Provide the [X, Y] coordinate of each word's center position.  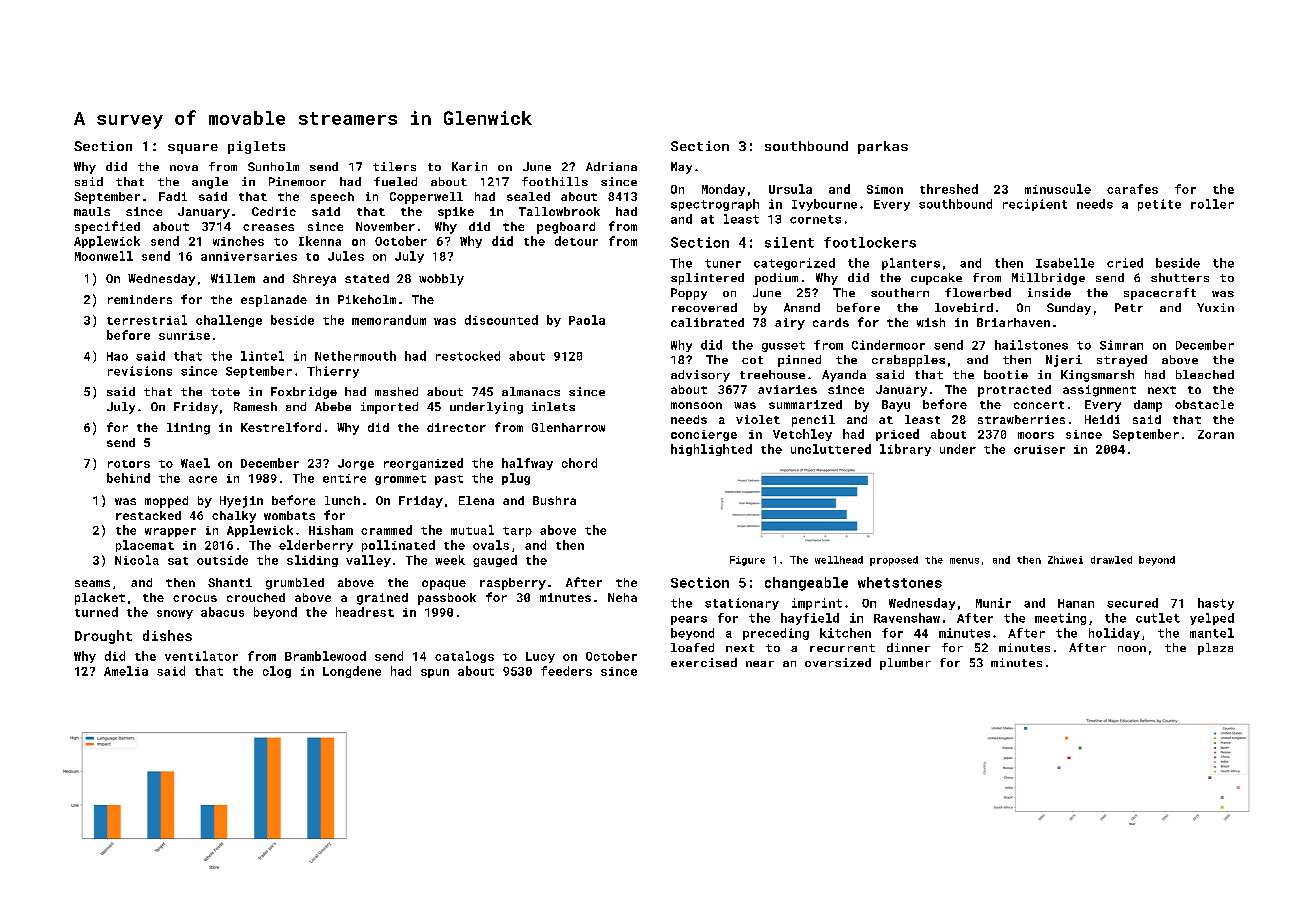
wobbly [441, 280]
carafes [1132, 189]
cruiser [1039, 449]
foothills [555, 181]
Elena [476, 500]
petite [1159, 205]
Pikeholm [367, 299]
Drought [103, 637]
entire [344, 478]
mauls [92, 211]
